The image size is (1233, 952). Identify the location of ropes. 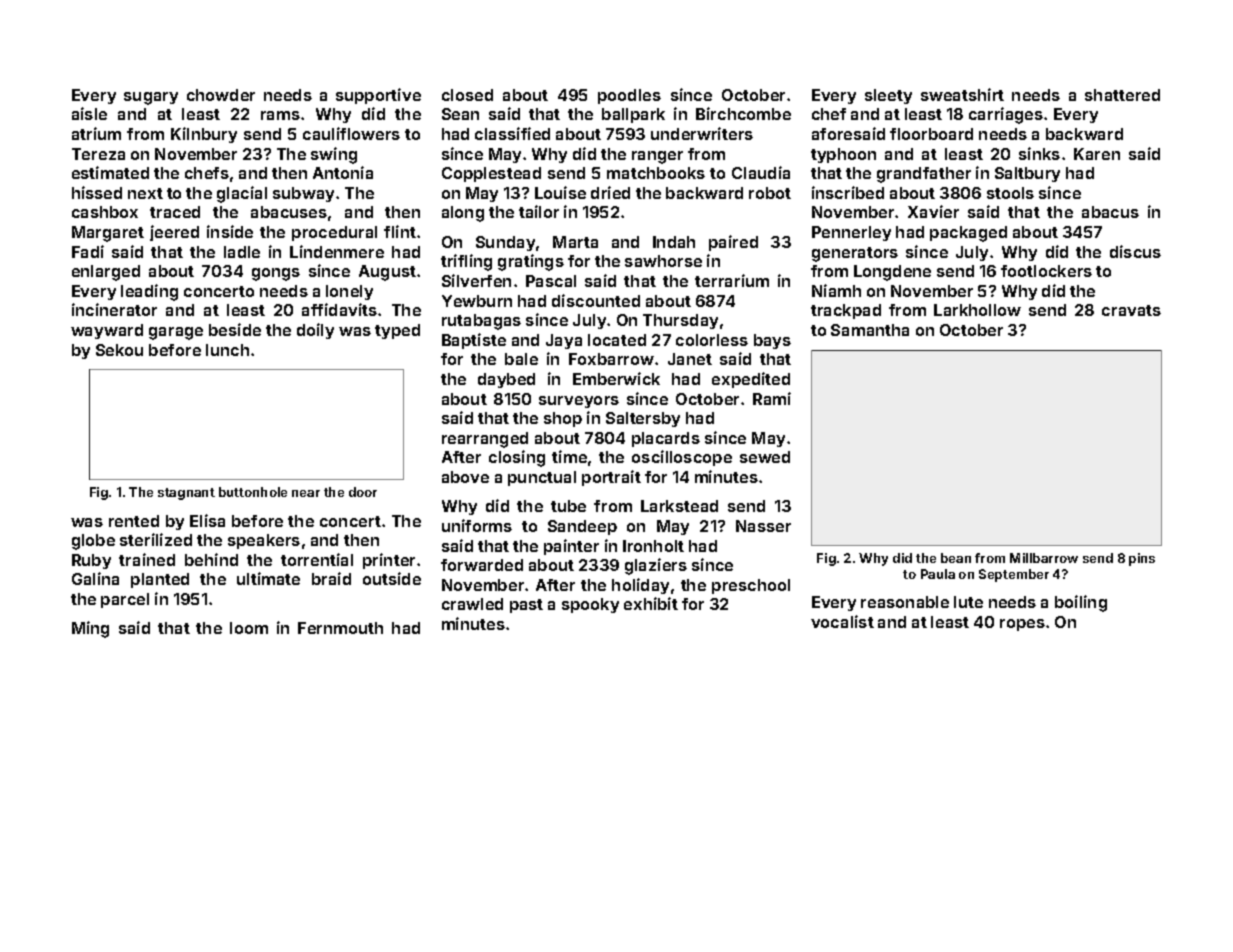
(1022, 625).
